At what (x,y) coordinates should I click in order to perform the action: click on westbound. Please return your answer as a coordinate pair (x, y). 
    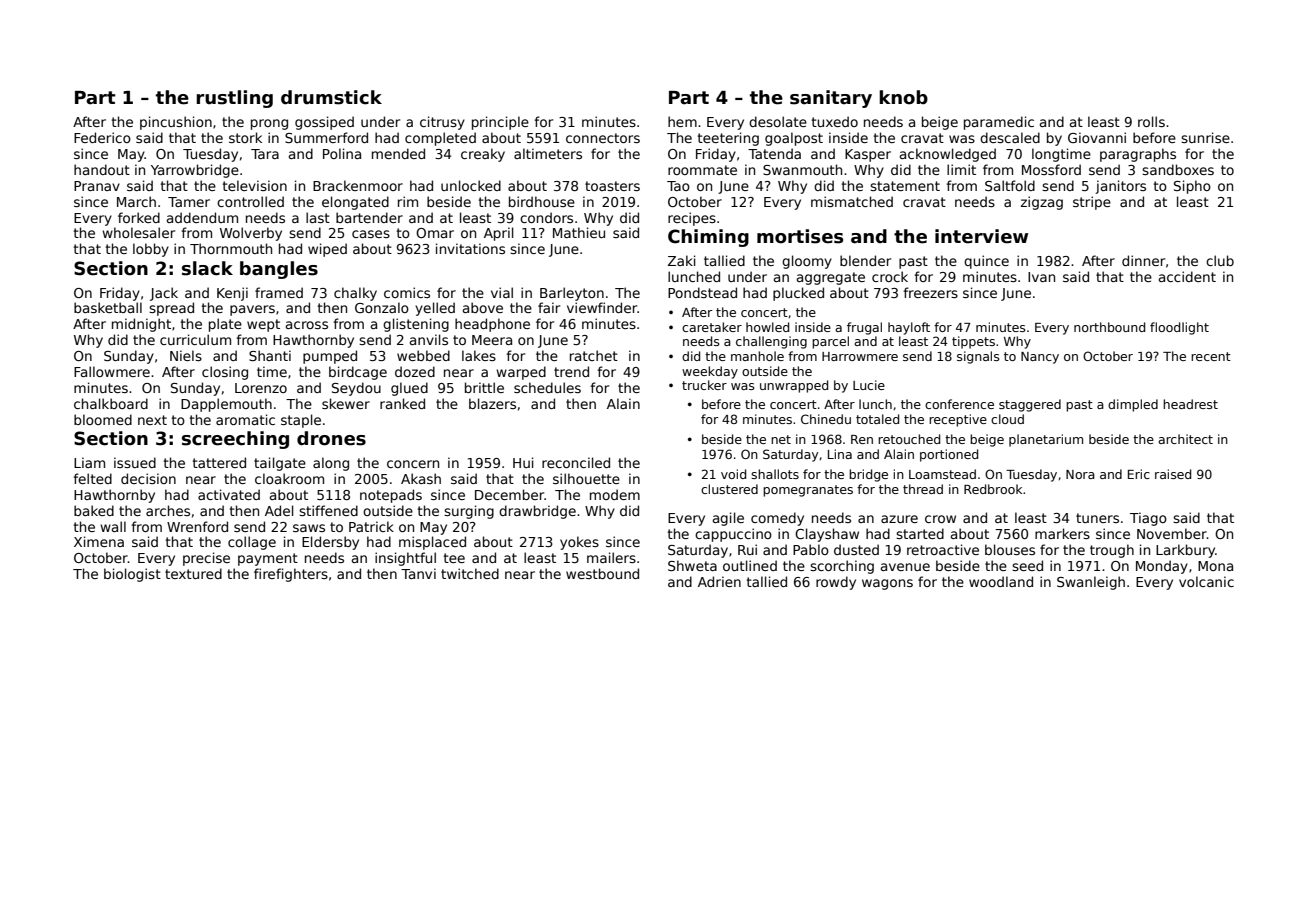
    Looking at the image, I should click on (602, 573).
